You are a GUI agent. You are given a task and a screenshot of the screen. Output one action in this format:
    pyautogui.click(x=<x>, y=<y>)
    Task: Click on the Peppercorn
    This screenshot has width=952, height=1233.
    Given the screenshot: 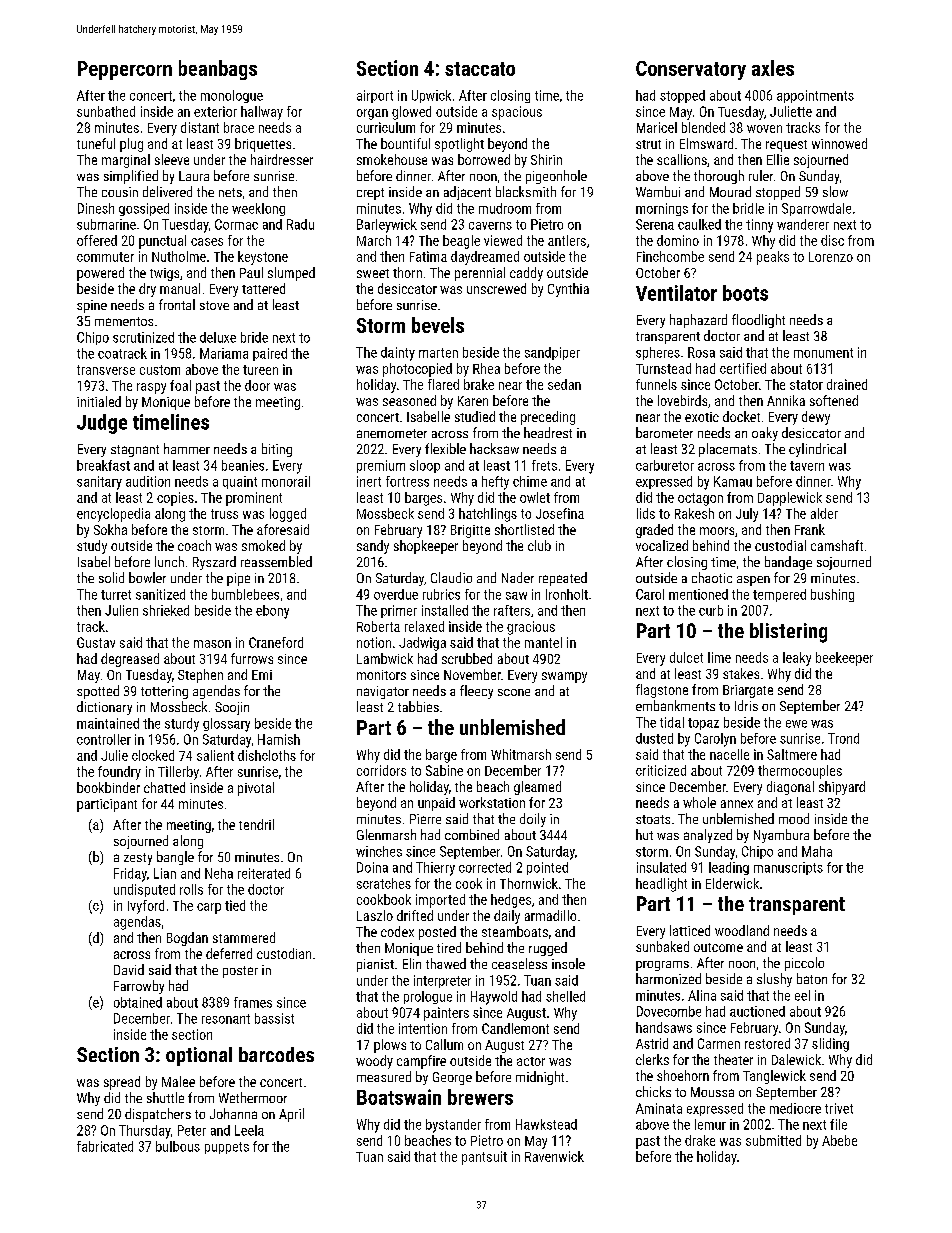 What is the action you would take?
    pyautogui.click(x=125, y=70)
